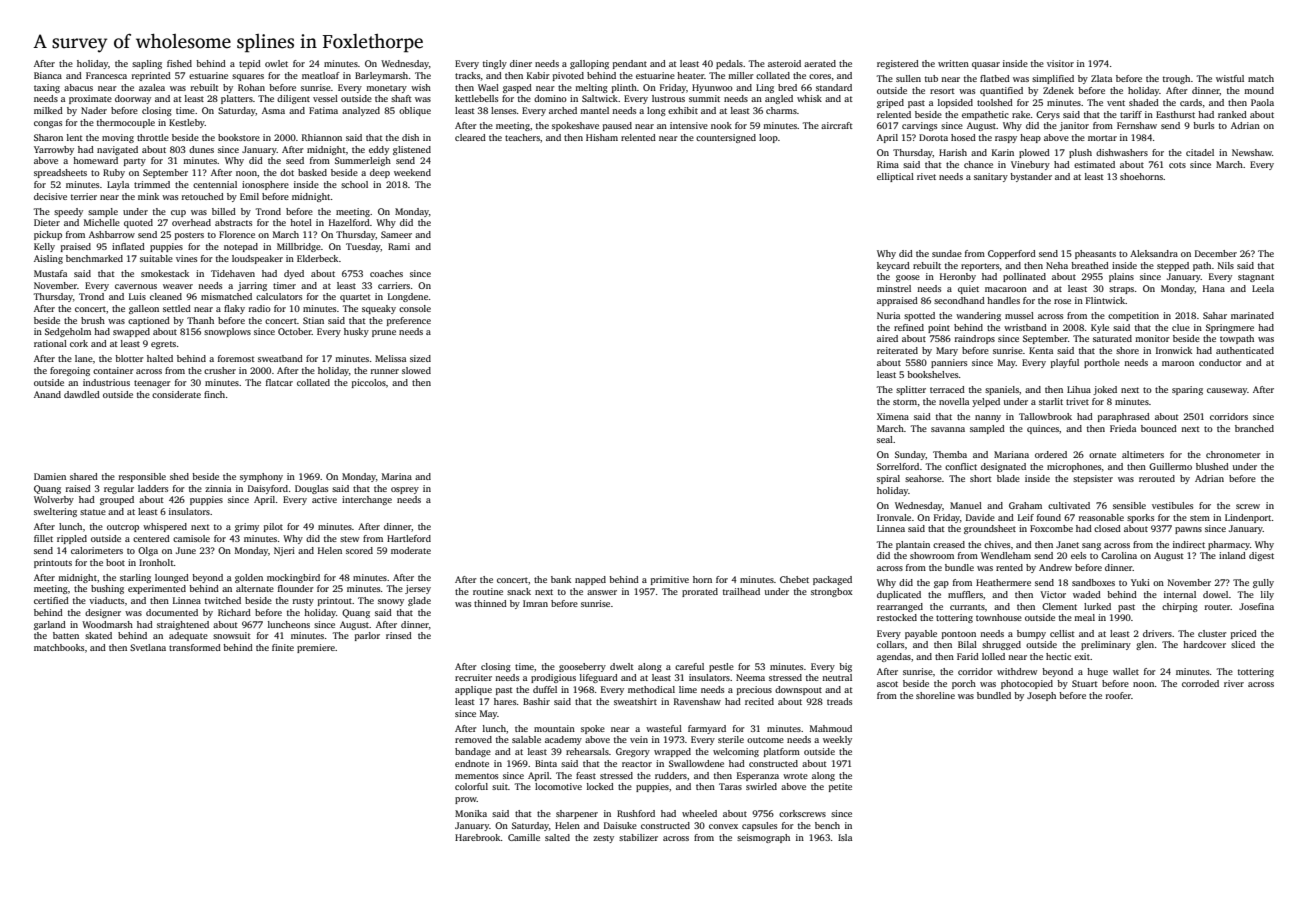 This screenshot has height=924, width=1308. I want to click on Cerys, so click(1048, 115).
